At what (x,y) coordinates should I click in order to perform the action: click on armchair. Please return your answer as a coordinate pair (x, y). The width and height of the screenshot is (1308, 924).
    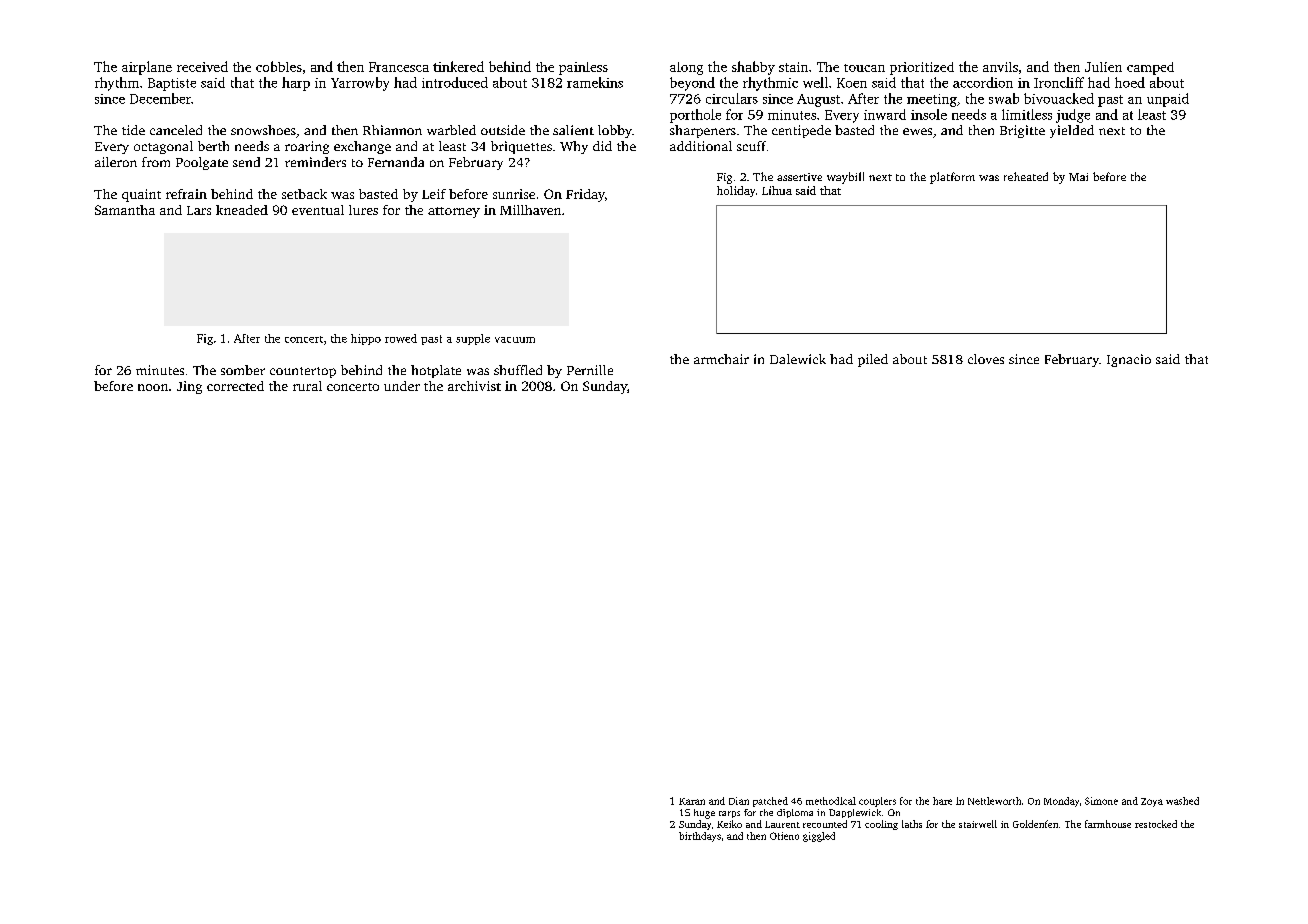
    Looking at the image, I should click on (721, 359).
